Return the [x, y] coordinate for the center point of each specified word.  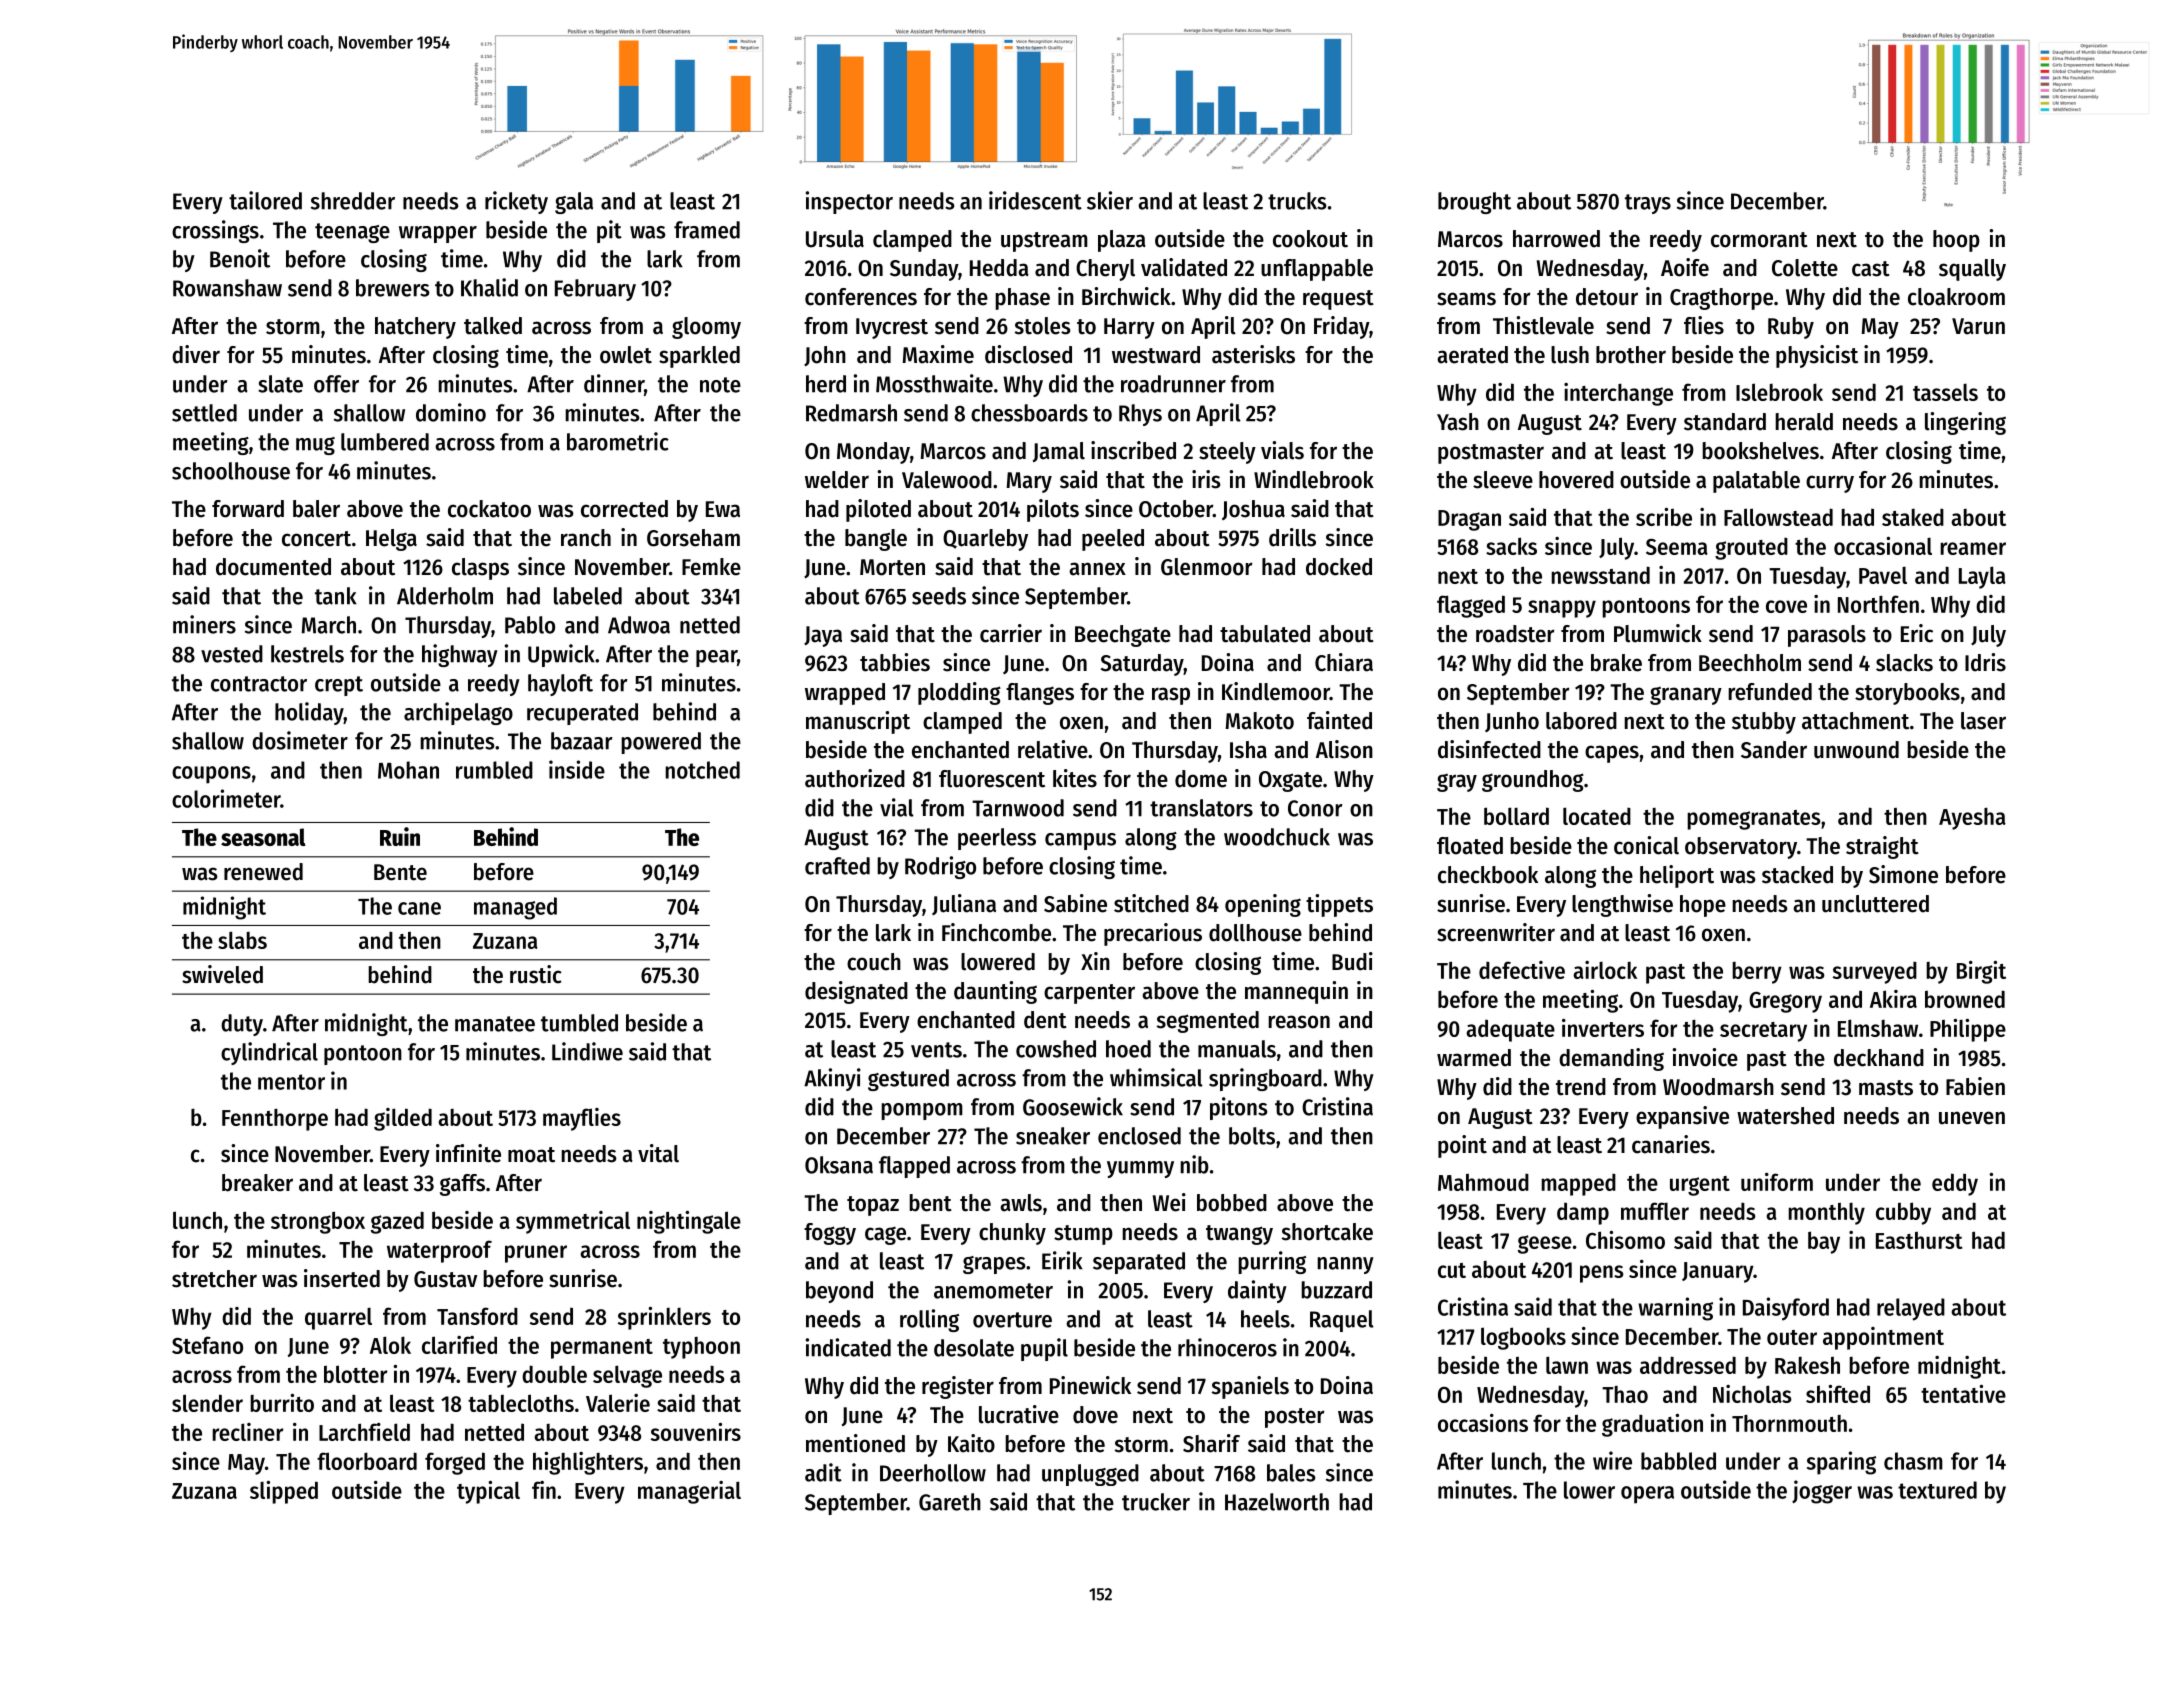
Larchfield [364, 1432]
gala [574, 203]
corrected [624, 509]
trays [1648, 204]
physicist [1817, 356]
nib [1194, 1164]
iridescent [1035, 200]
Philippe [1968, 1030]
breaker [257, 1183]
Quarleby [985, 540]
